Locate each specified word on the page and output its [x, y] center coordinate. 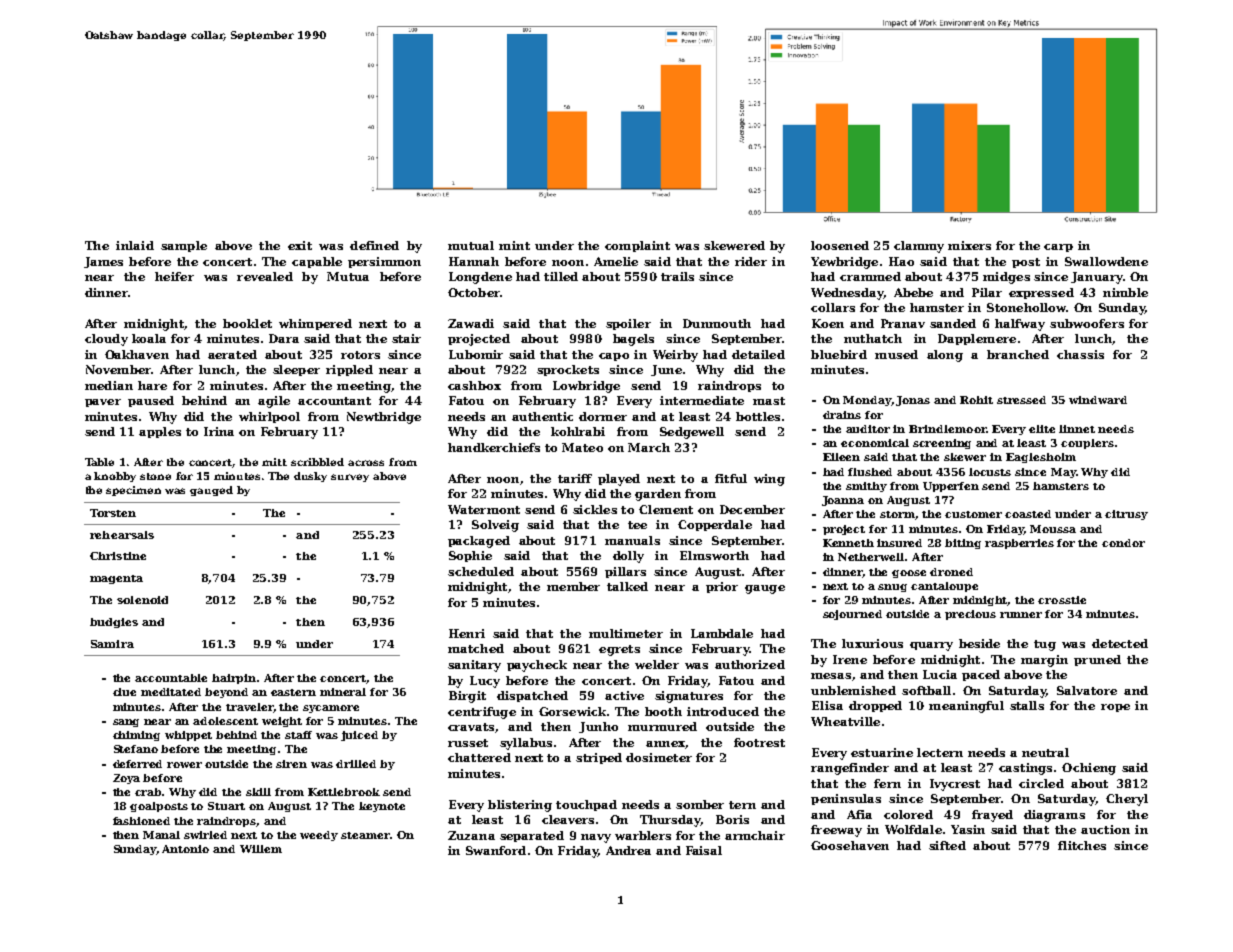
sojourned [852, 615]
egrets [619, 650]
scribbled [317, 462]
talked [627, 586]
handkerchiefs [494, 447]
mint [514, 245]
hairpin [234, 679]
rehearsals [122, 535]
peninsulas [846, 799]
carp [1058, 248]
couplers [1087, 444]
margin [1044, 661]
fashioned [141, 821]
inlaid [135, 245]
